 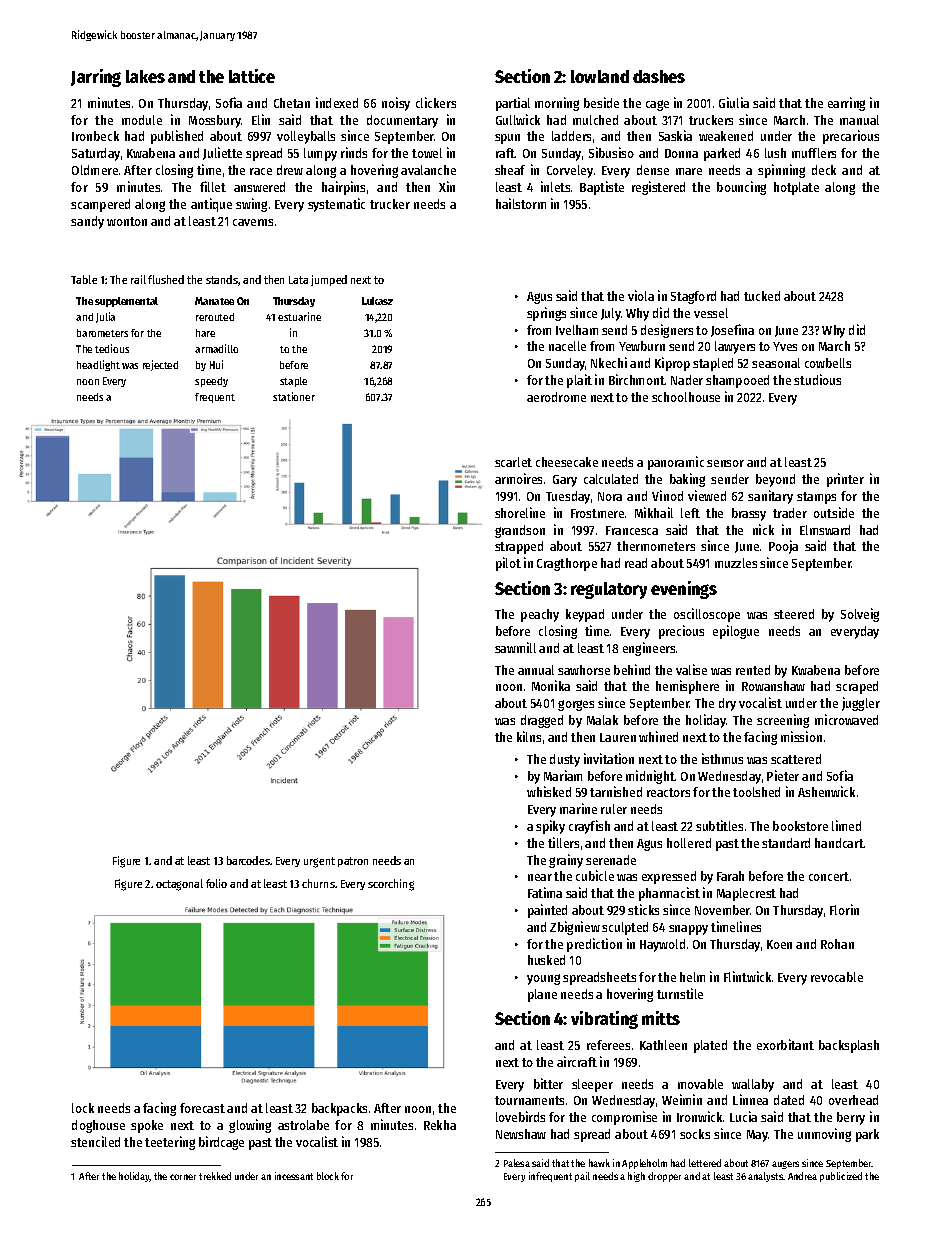 I want to click on incessant, so click(x=294, y=1176).
